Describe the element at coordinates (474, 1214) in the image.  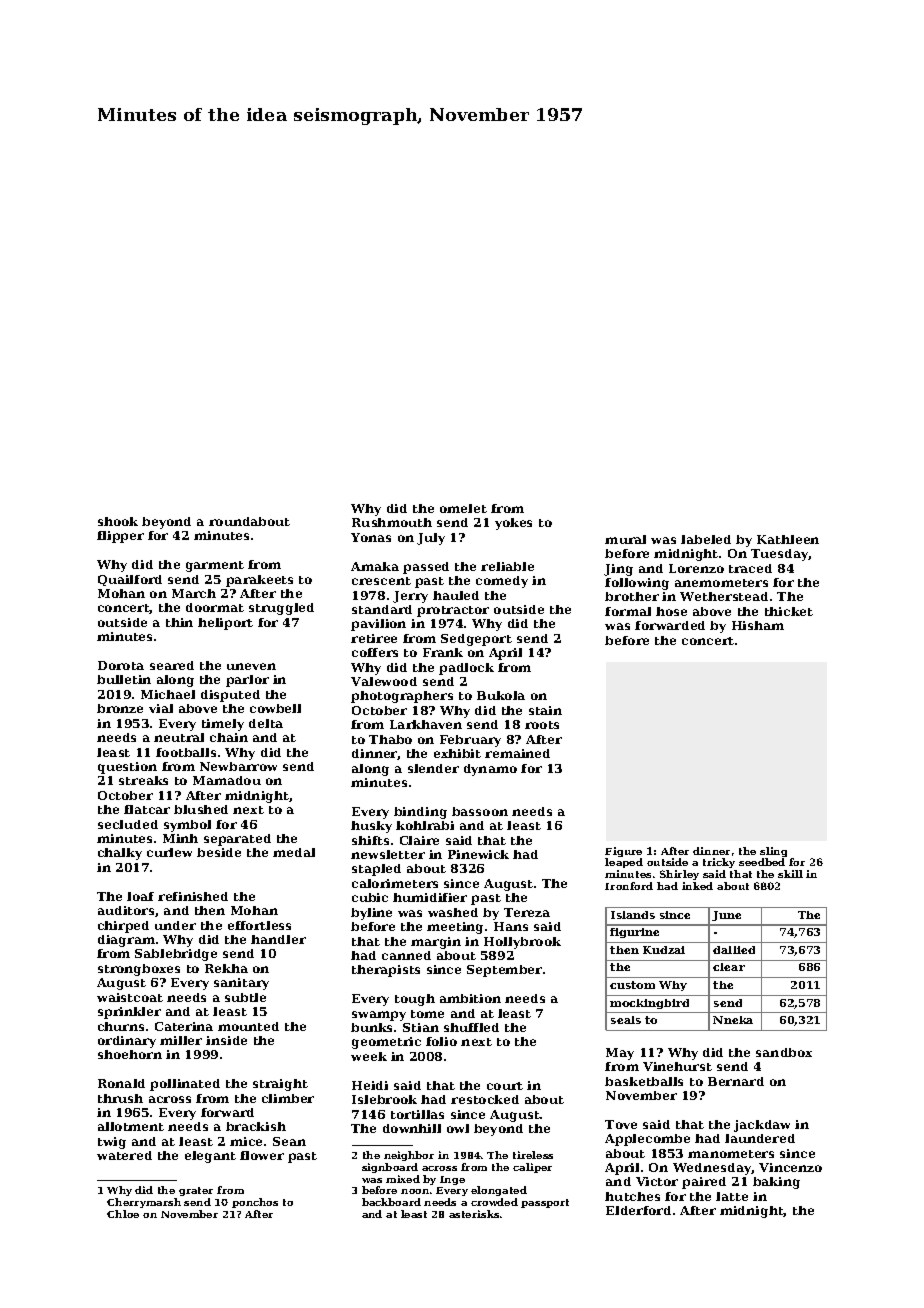
I see `asterisks` at that location.
